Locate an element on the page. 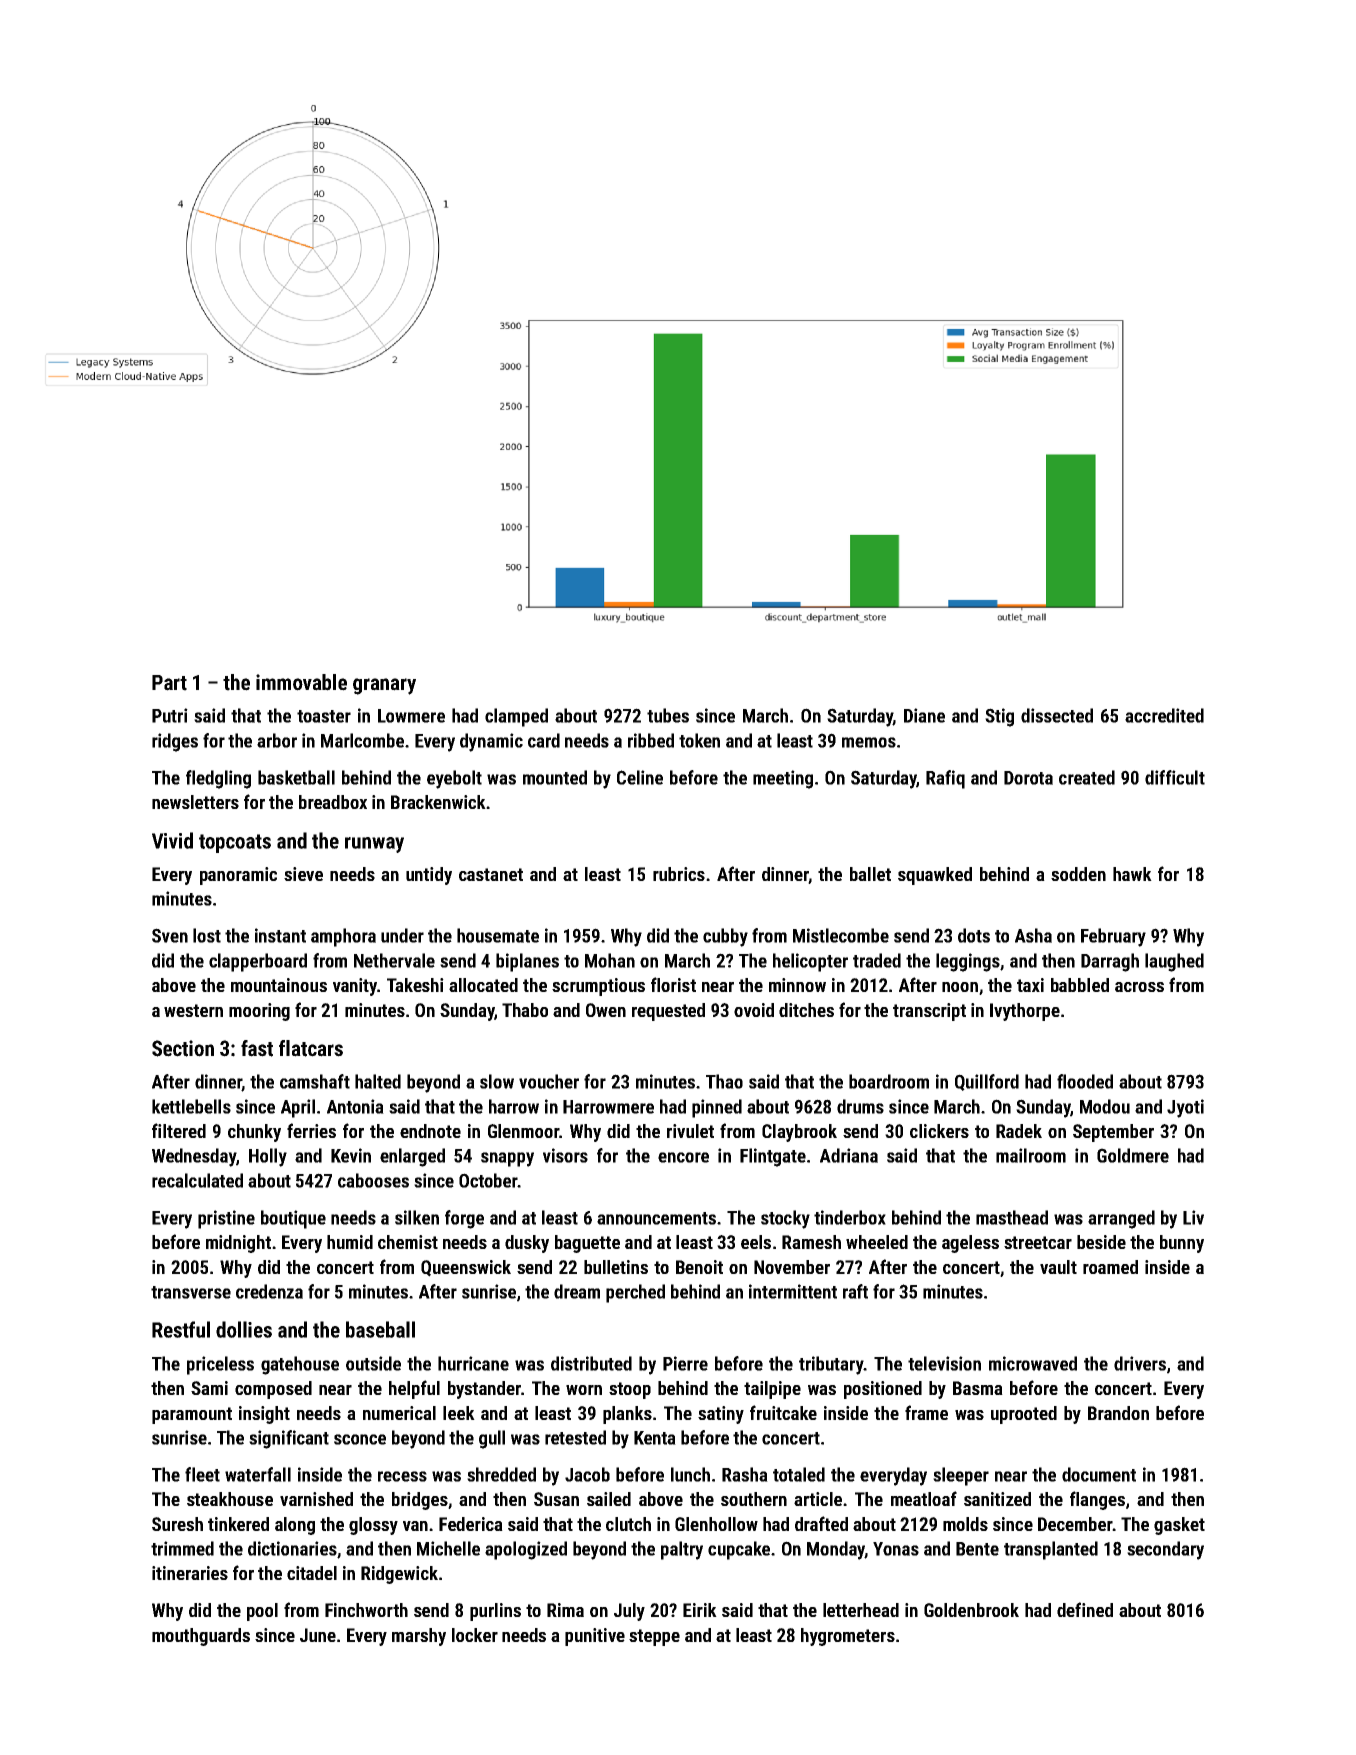 The width and height of the page is (1356, 1755). mouthguards is located at coordinates (201, 1637).
